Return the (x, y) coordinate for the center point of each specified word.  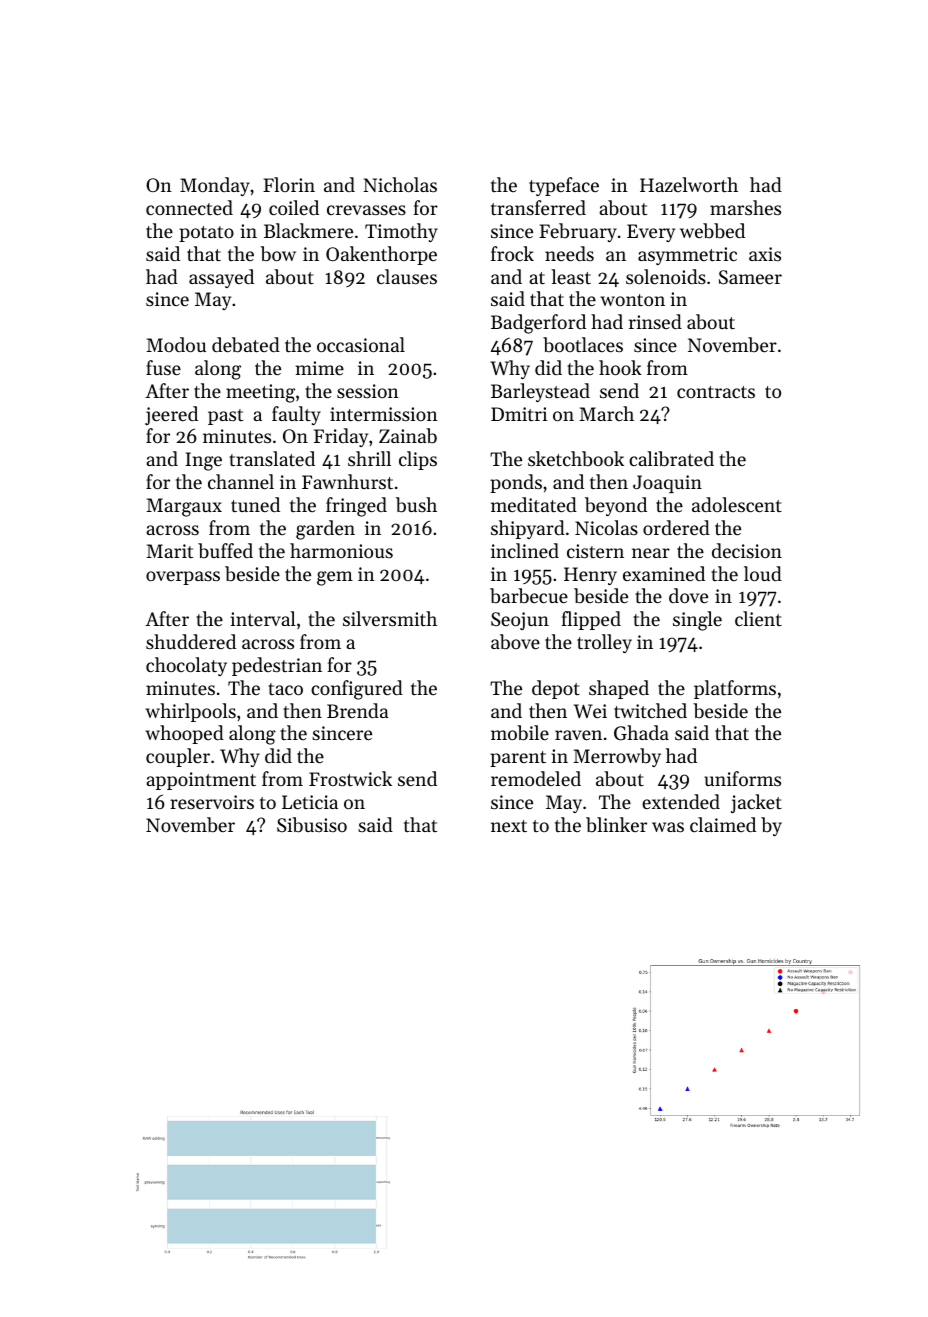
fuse (163, 367)
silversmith (390, 618)
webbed (712, 230)
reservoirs (212, 802)
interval (263, 618)
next (509, 826)
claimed (723, 824)
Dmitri (519, 414)
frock (512, 253)
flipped (591, 620)
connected (189, 207)
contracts (716, 392)
